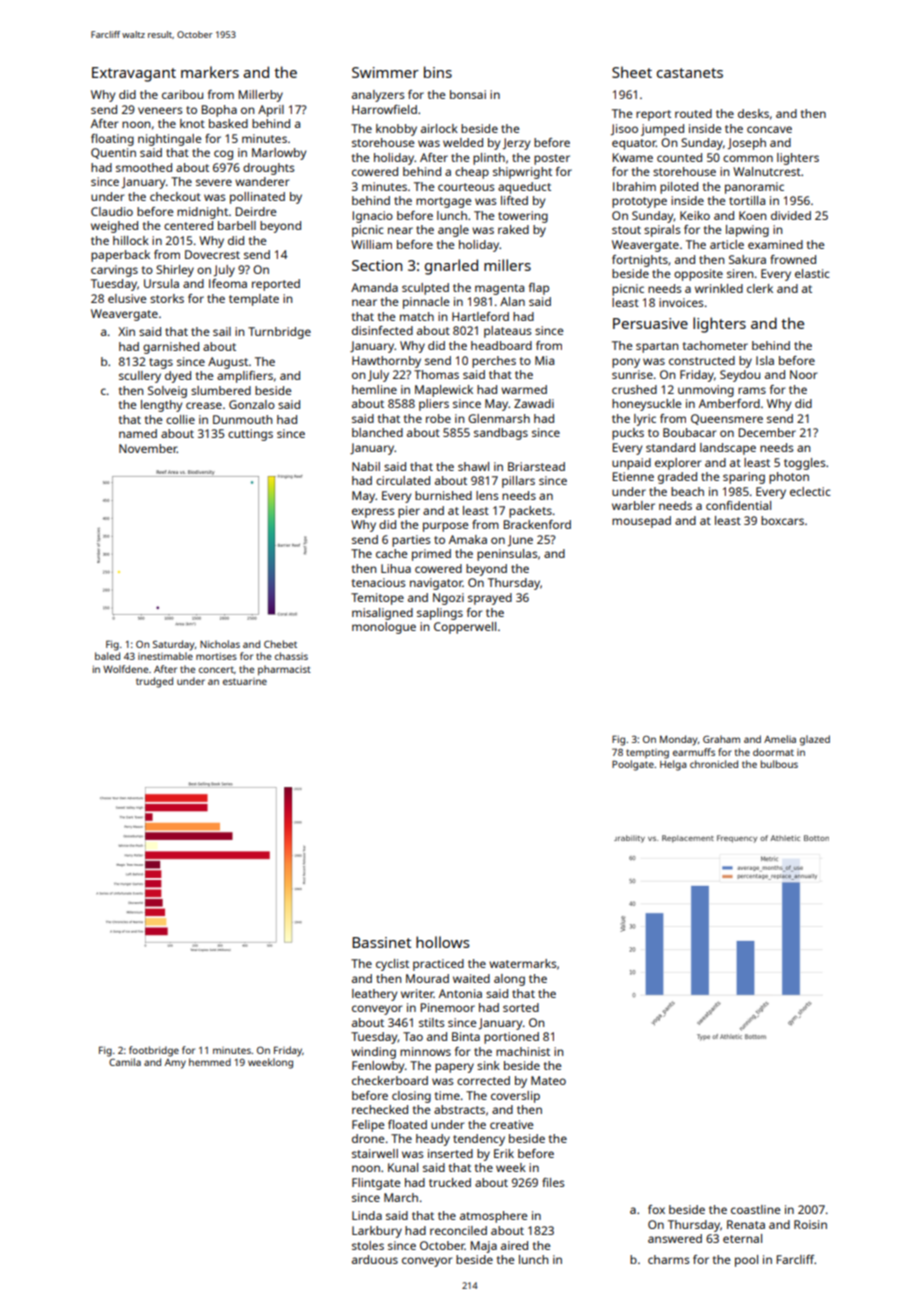 This image has width=924, height=1308. Describe the element at coordinates (694, 752) in the image. I see `earmuffs` at that location.
